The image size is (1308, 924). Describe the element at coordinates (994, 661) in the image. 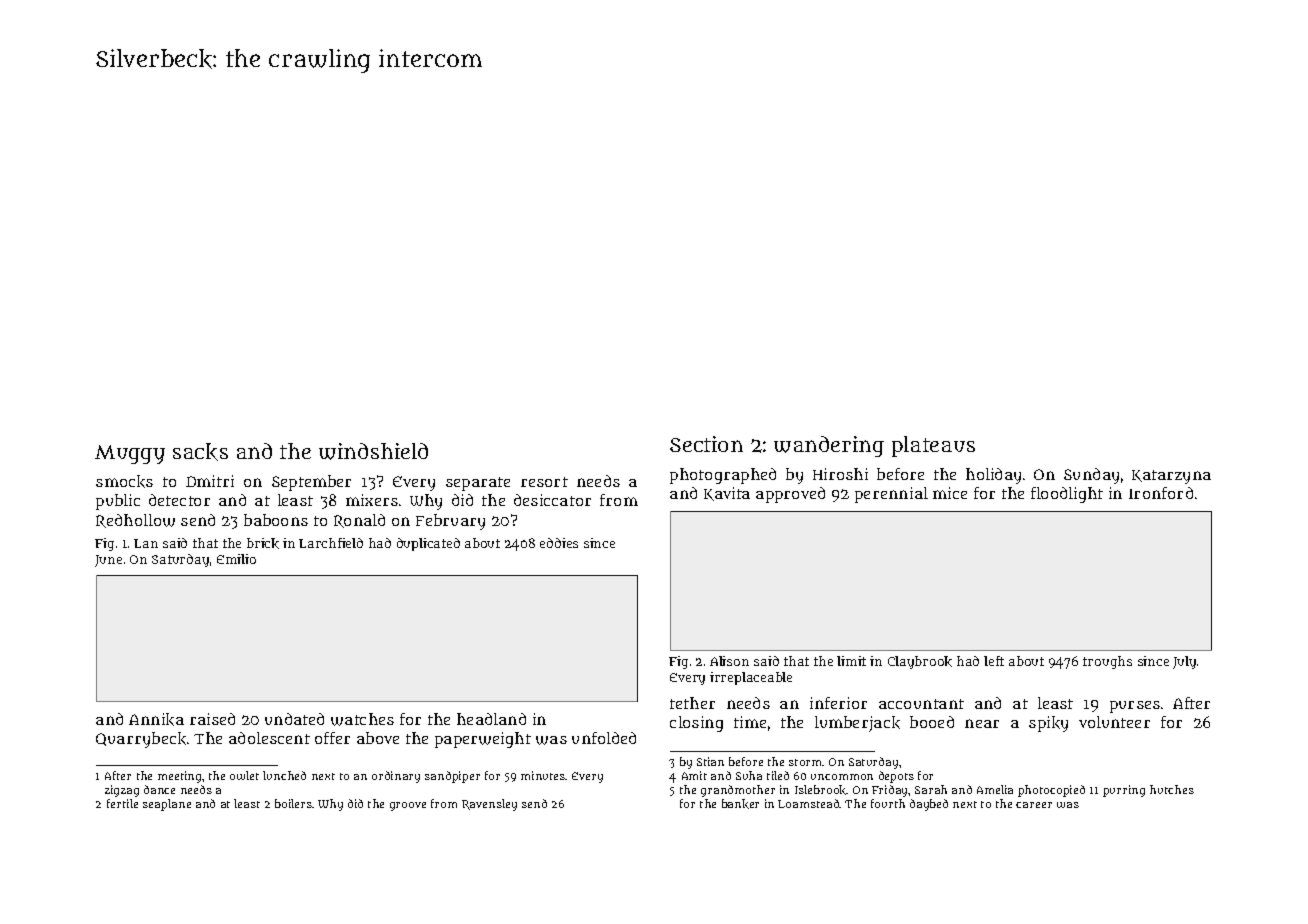

I see `left` at that location.
